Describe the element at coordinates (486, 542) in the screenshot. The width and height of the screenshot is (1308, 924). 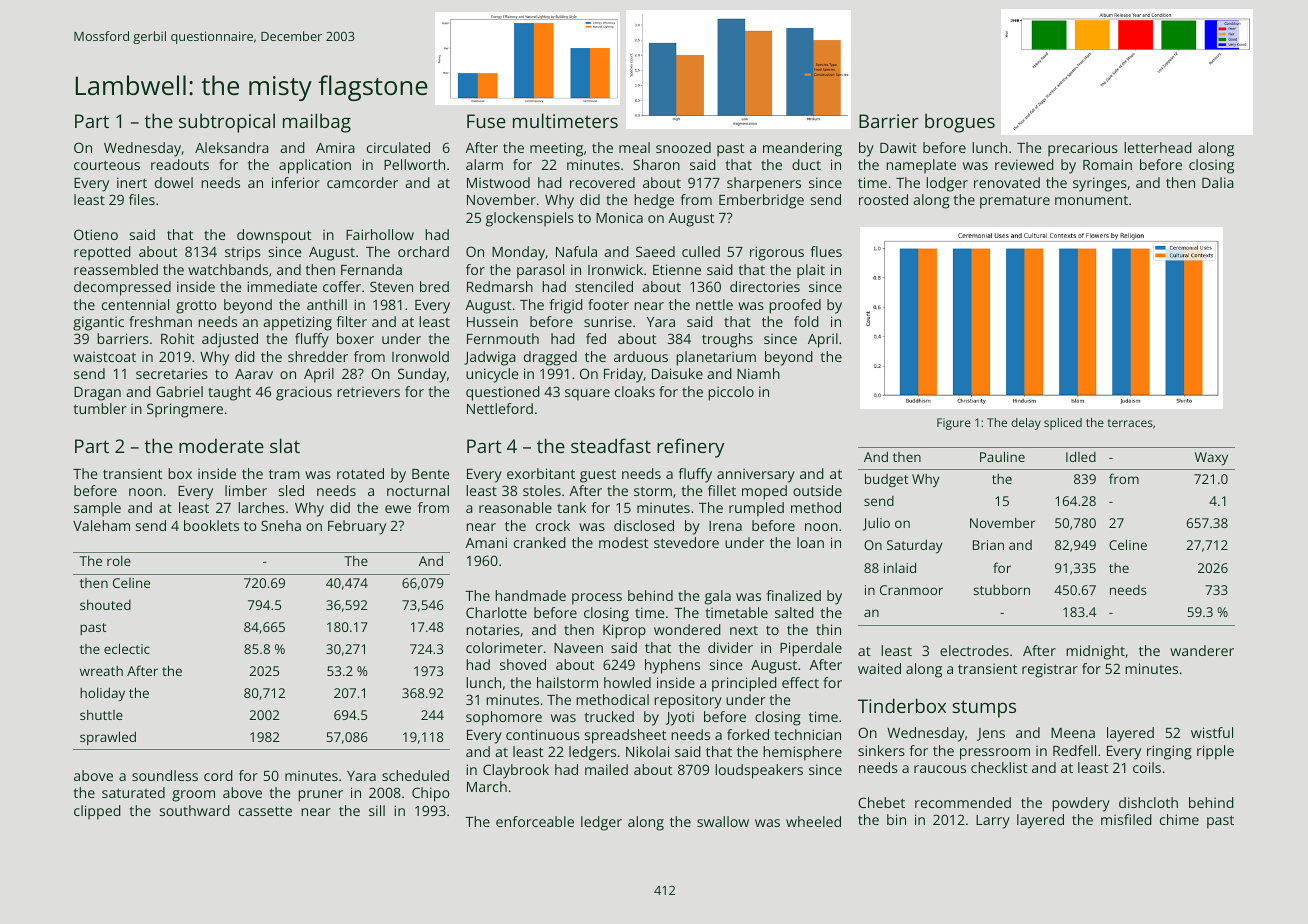
I see `Amani` at that location.
